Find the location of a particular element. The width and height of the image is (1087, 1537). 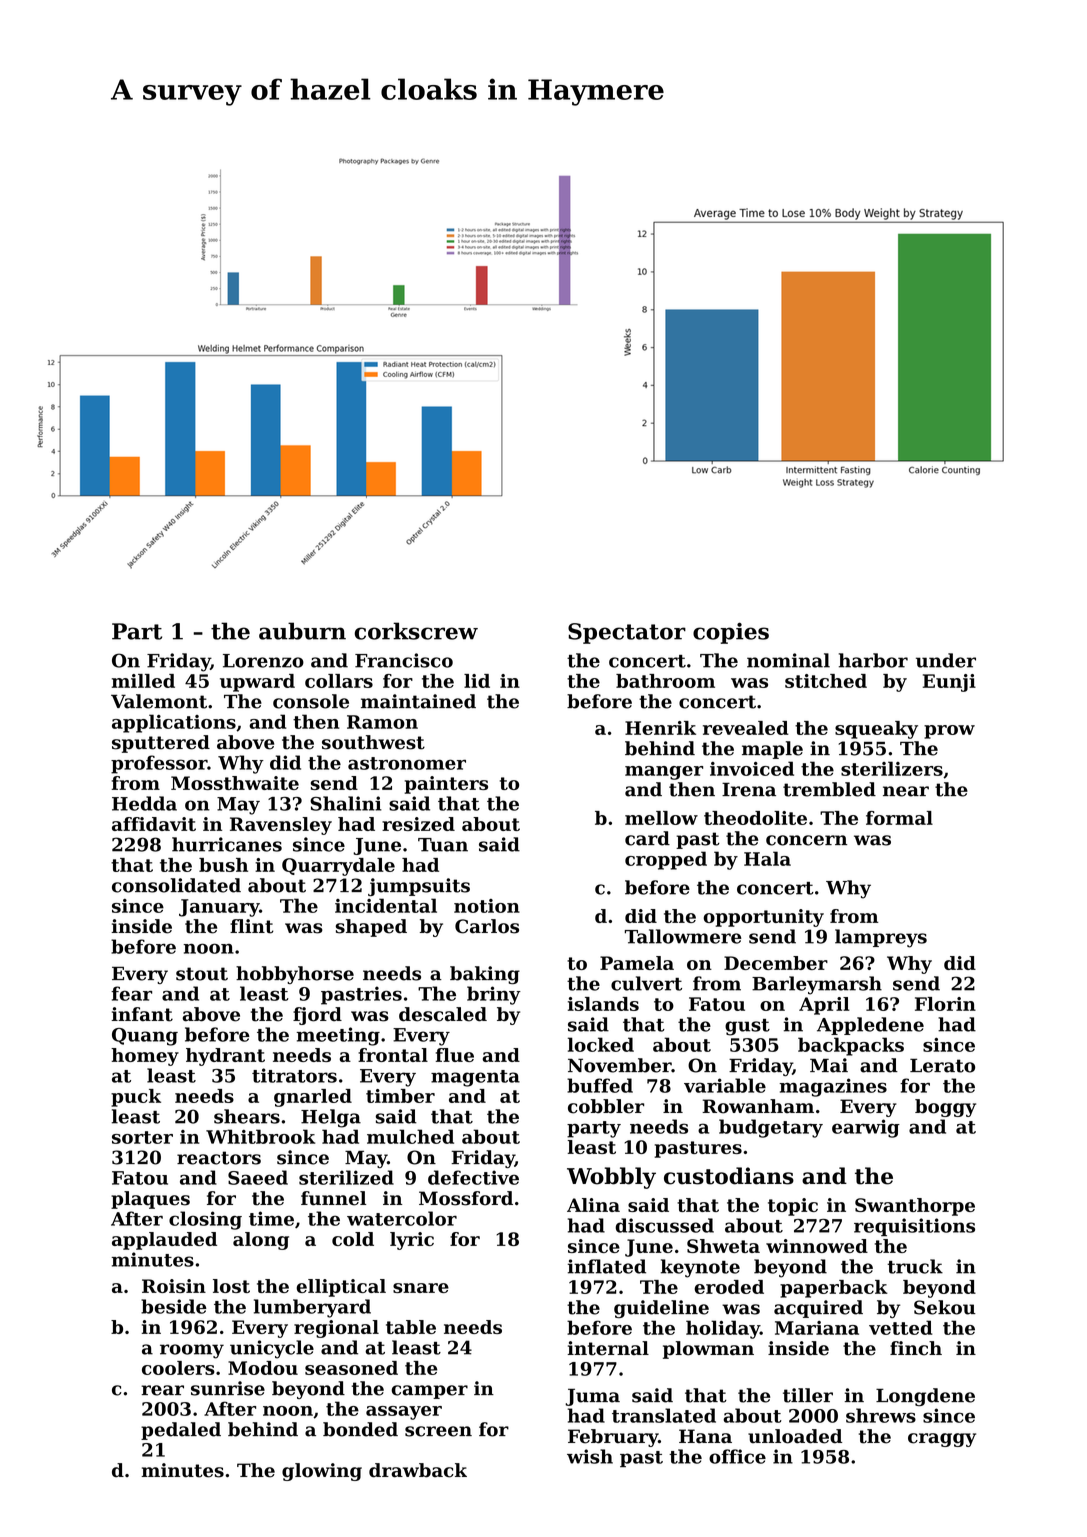

maple is located at coordinates (772, 750).
